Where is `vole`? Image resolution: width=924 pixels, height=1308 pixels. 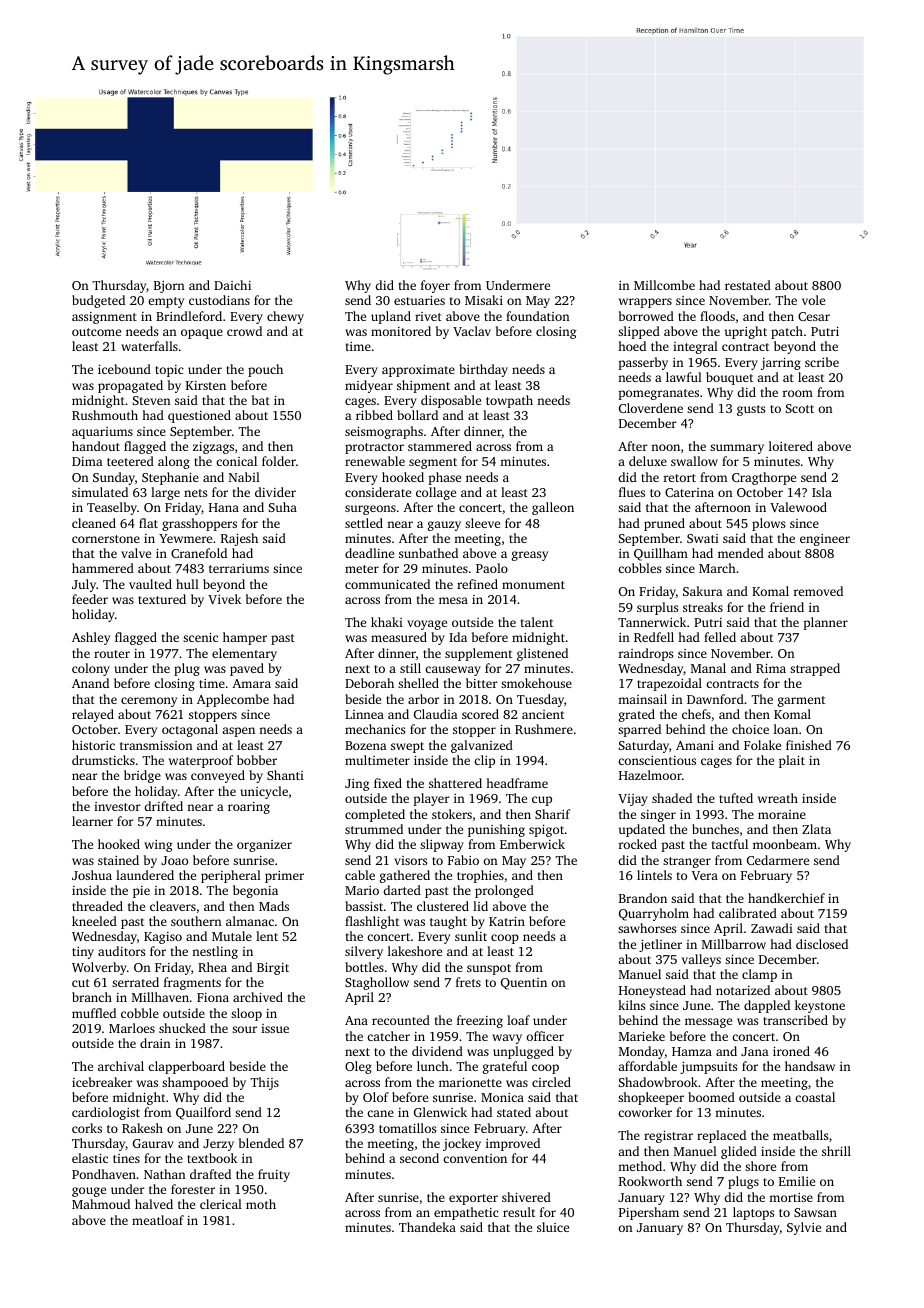
vole is located at coordinates (813, 300).
